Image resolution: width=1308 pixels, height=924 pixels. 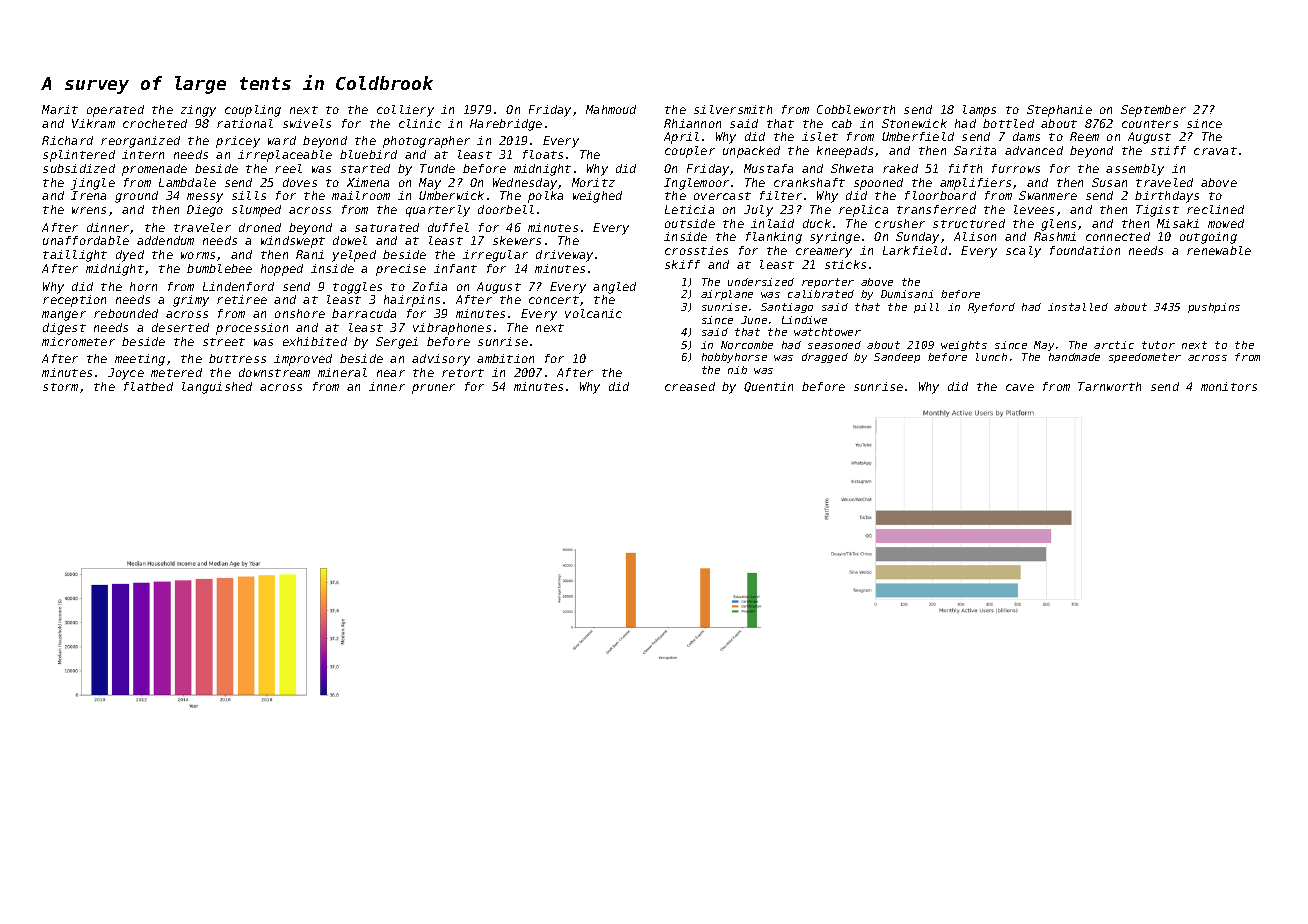 What do you see at coordinates (1078, 307) in the page?
I see `installed` at bounding box center [1078, 307].
